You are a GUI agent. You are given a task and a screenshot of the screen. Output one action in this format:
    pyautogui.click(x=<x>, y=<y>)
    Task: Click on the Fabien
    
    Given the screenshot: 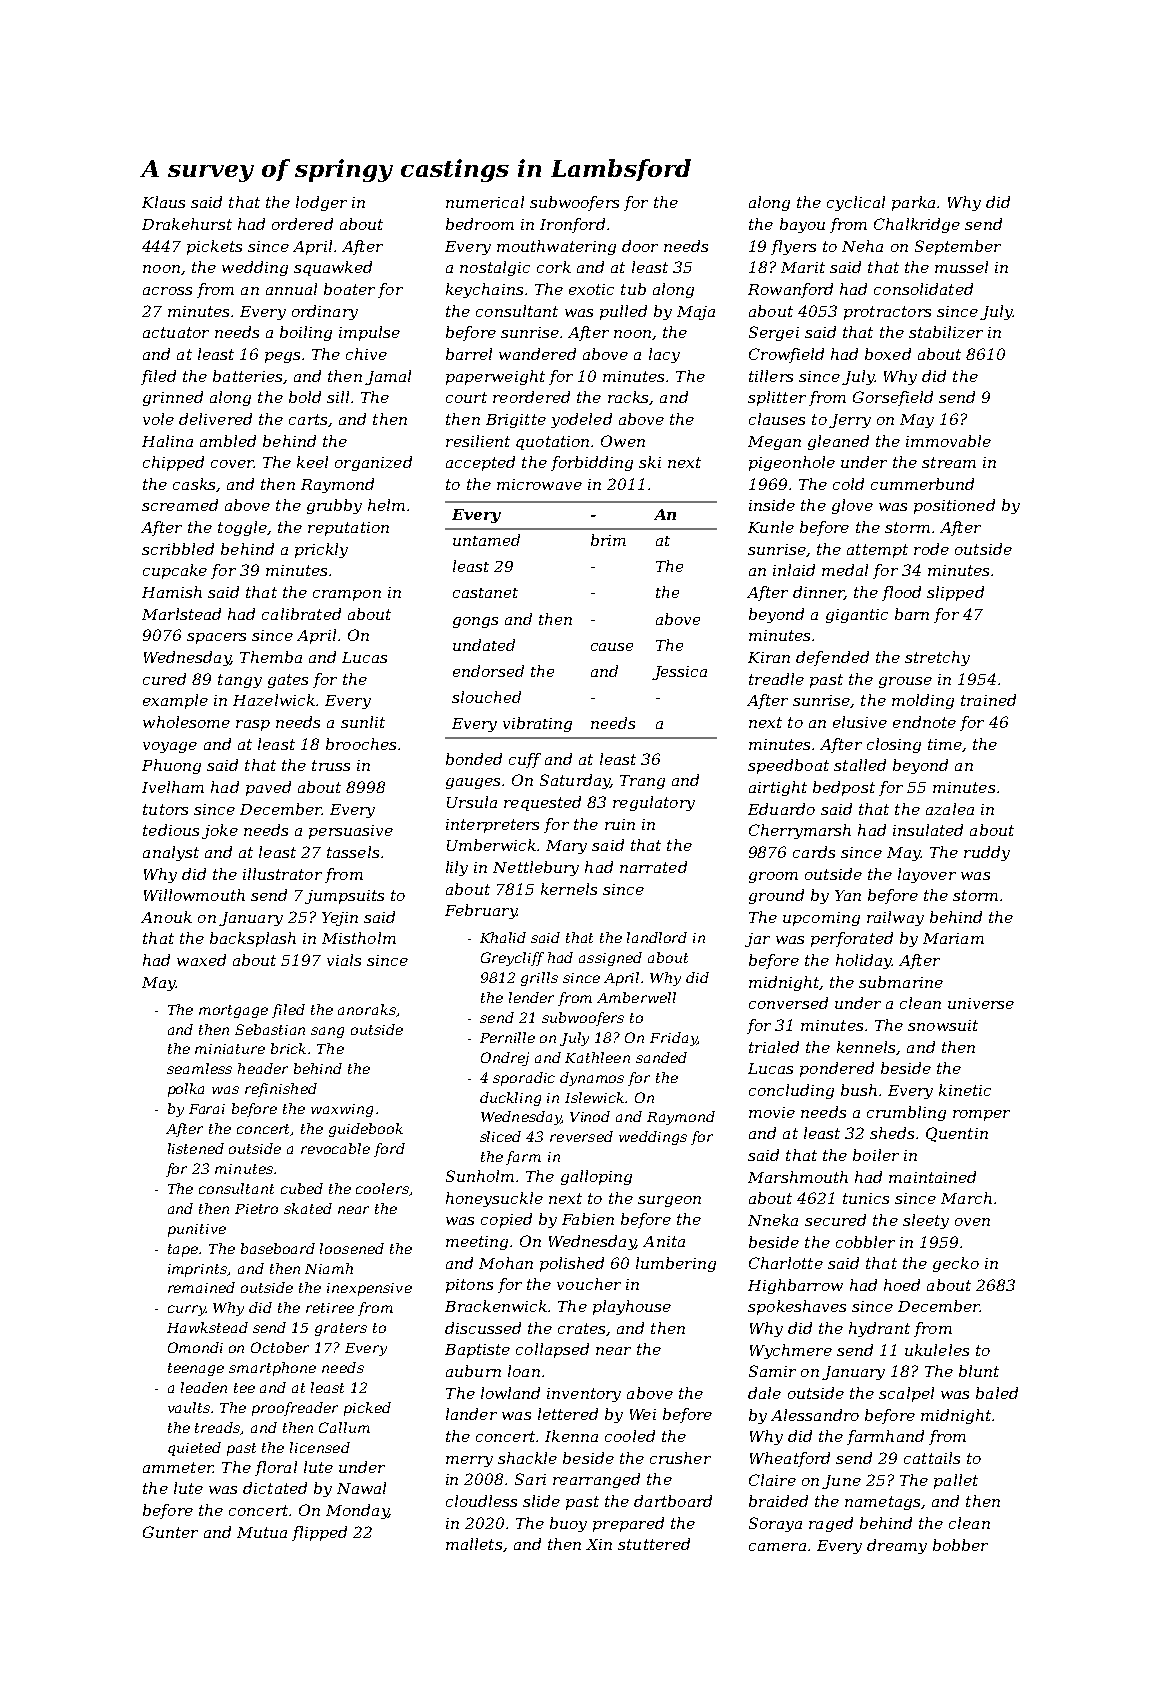 What is the action you would take?
    pyautogui.click(x=588, y=1219)
